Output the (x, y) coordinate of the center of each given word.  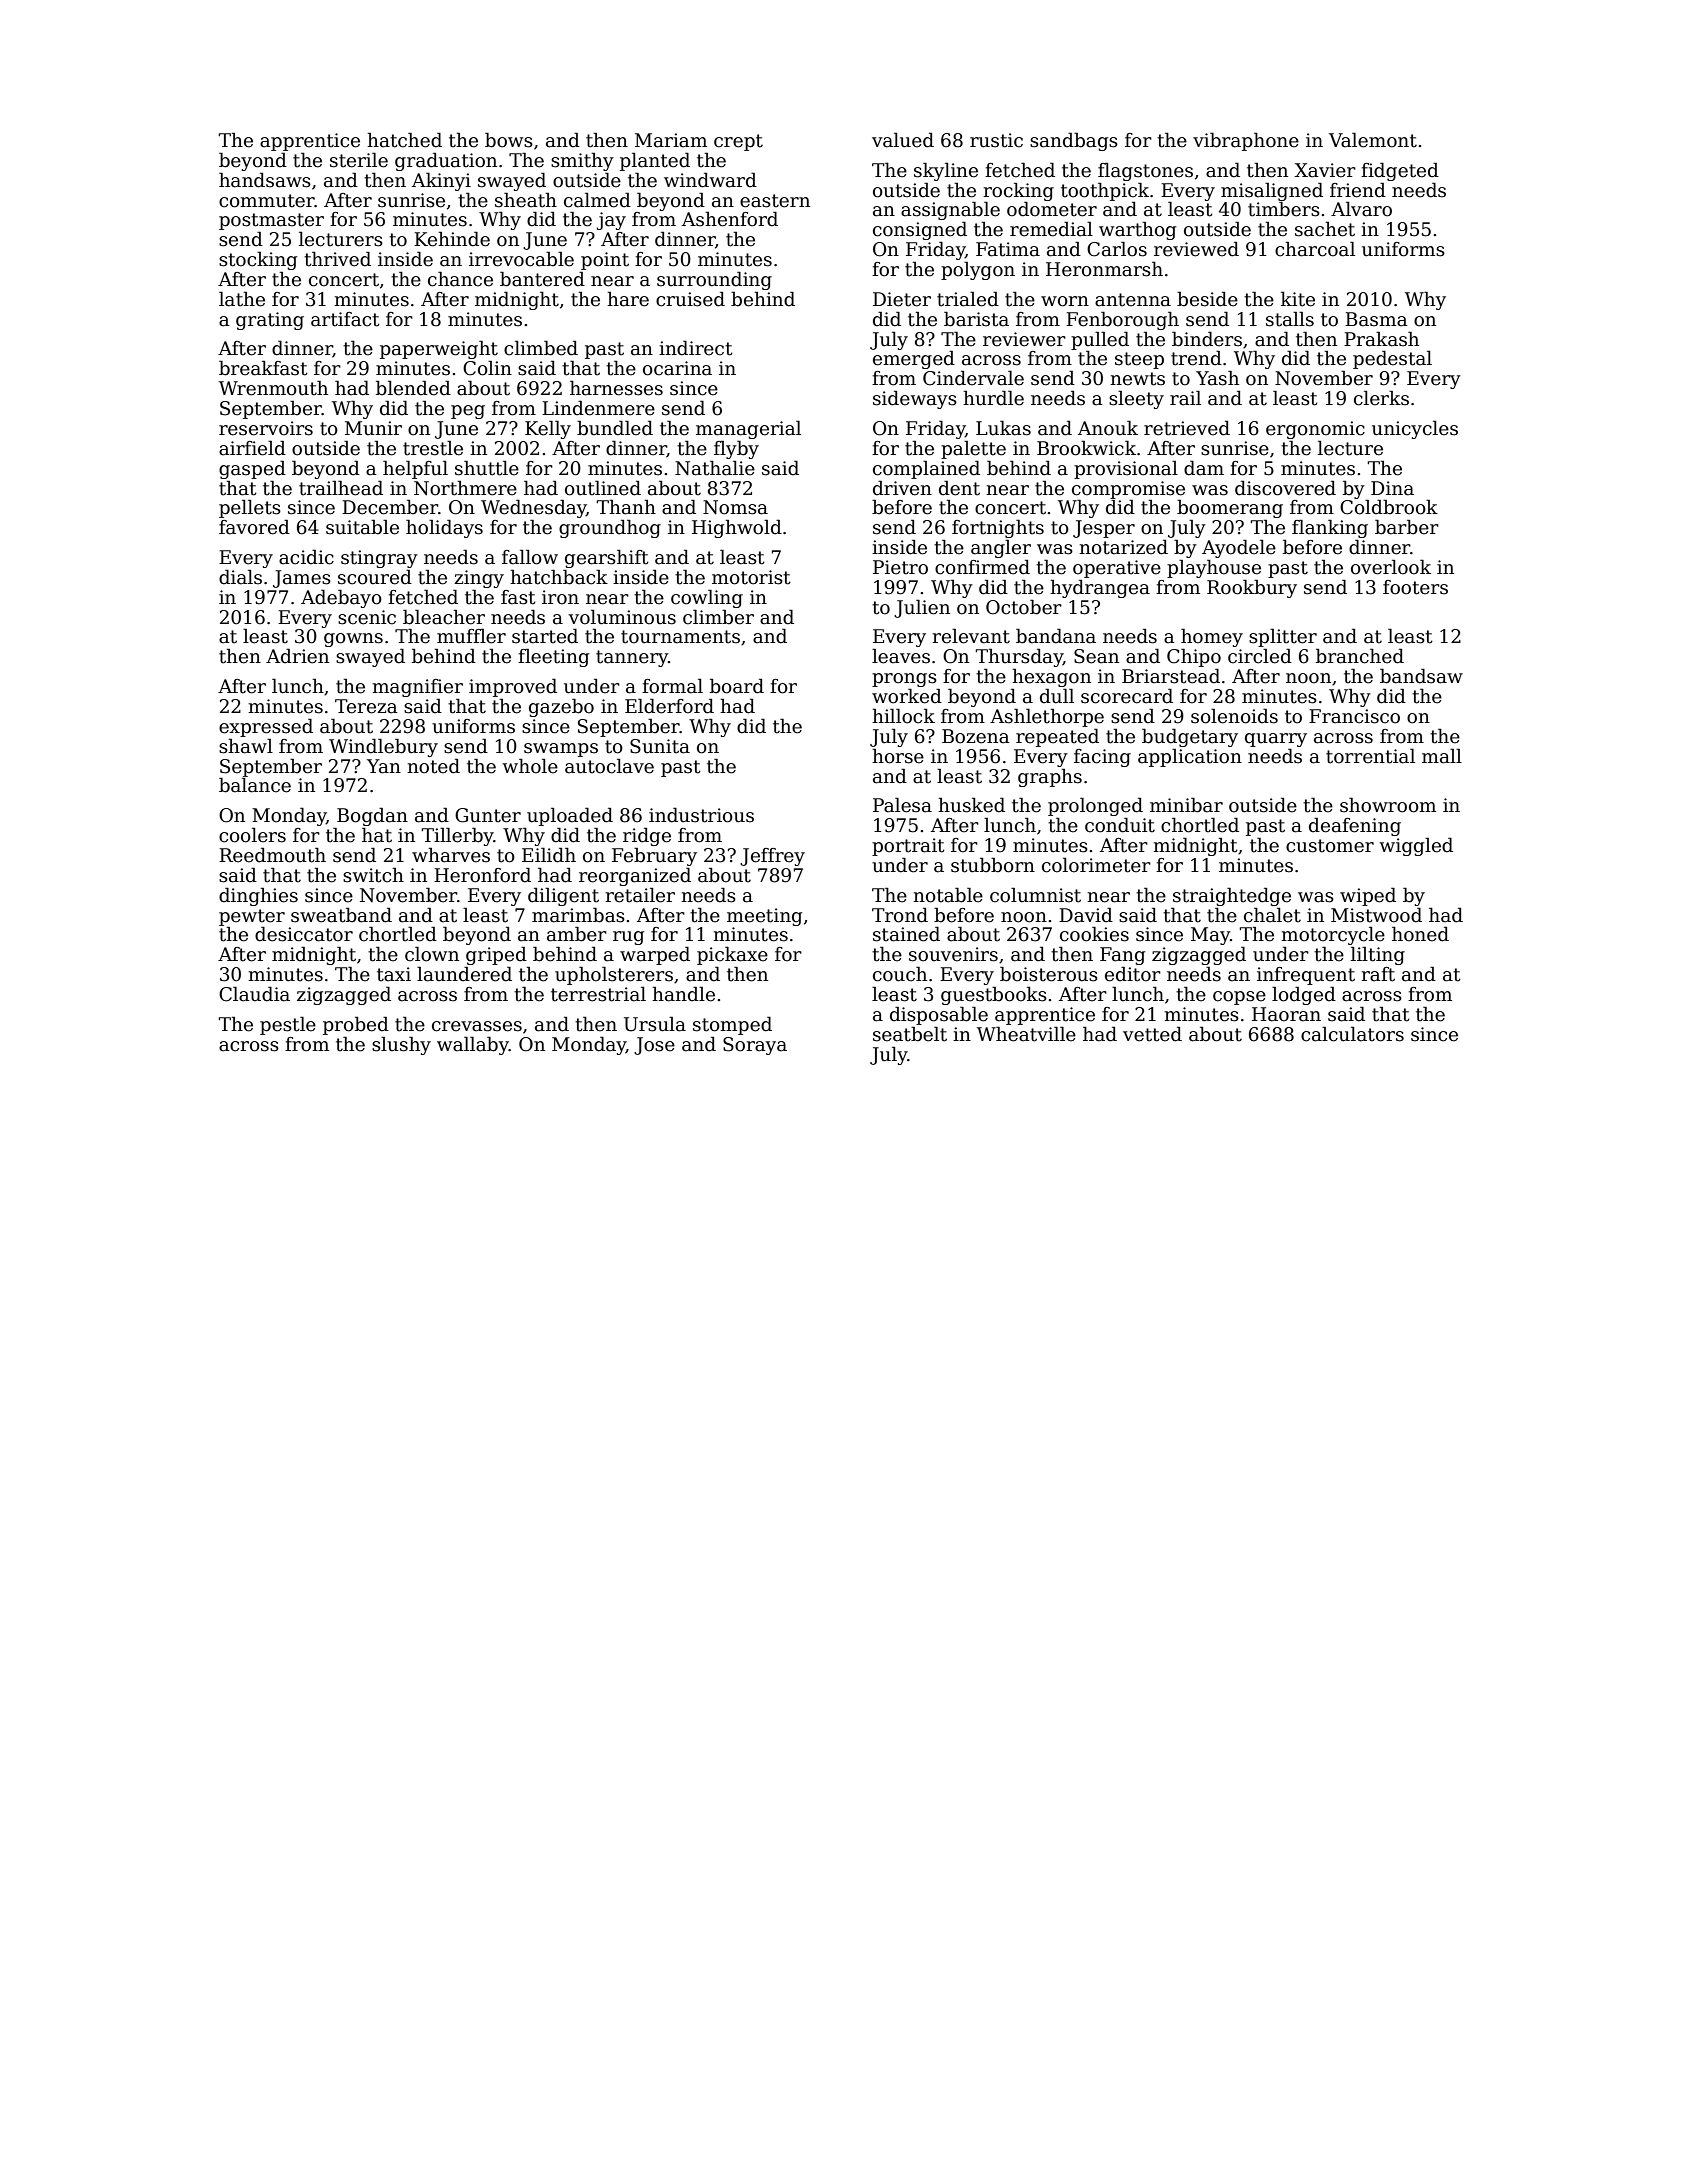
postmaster (271, 221)
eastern (775, 201)
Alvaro (1361, 209)
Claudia (254, 994)
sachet (1325, 229)
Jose (654, 1046)
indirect (696, 348)
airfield (252, 448)
